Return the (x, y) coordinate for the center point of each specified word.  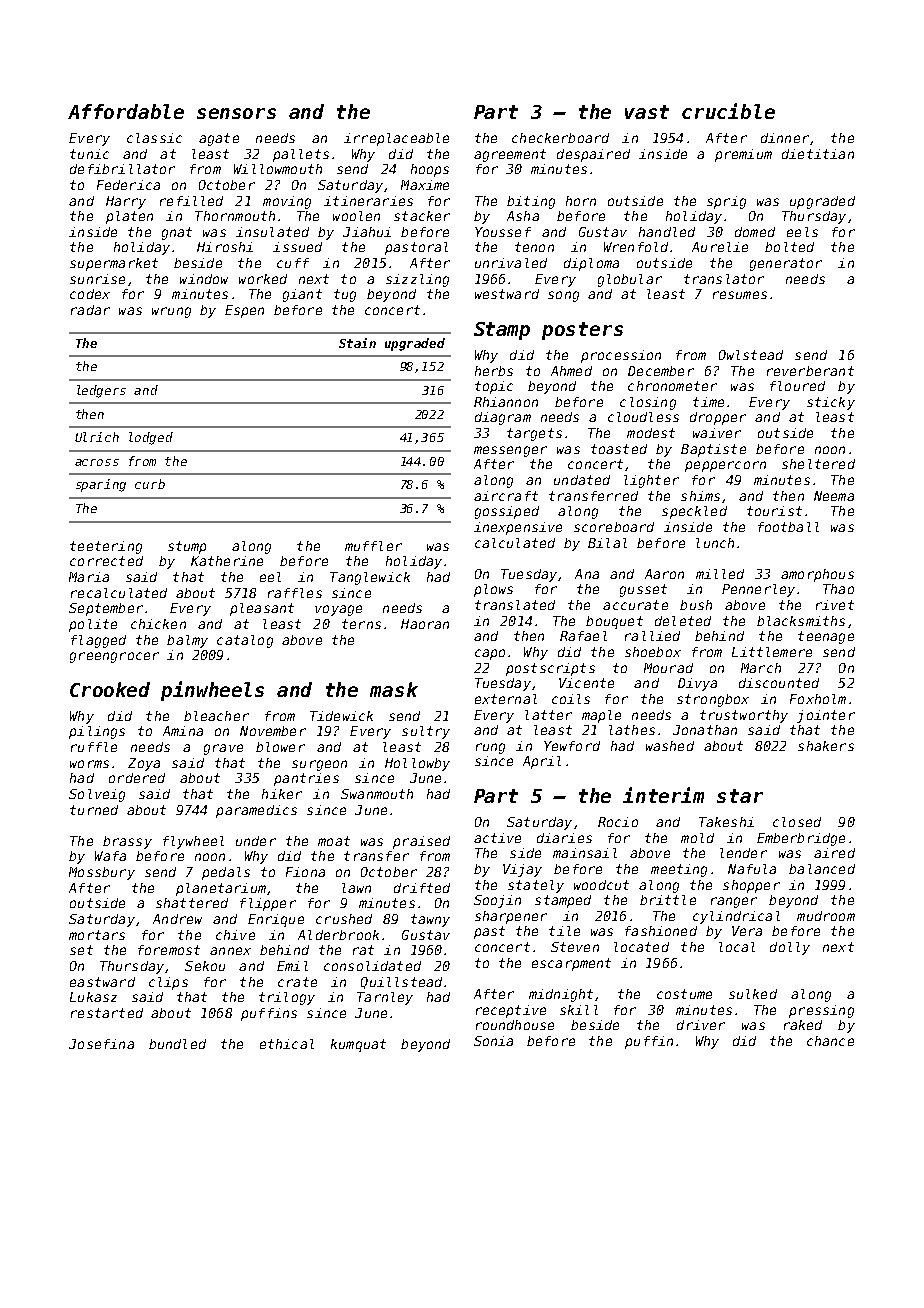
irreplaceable (396, 139)
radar (90, 310)
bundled (177, 1044)
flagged (98, 641)
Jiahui (367, 232)
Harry (126, 202)
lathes (632, 730)
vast (647, 112)
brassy (127, 842)
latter (548, 715)
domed (755, 232)
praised (421, 842)
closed (797, 822)
